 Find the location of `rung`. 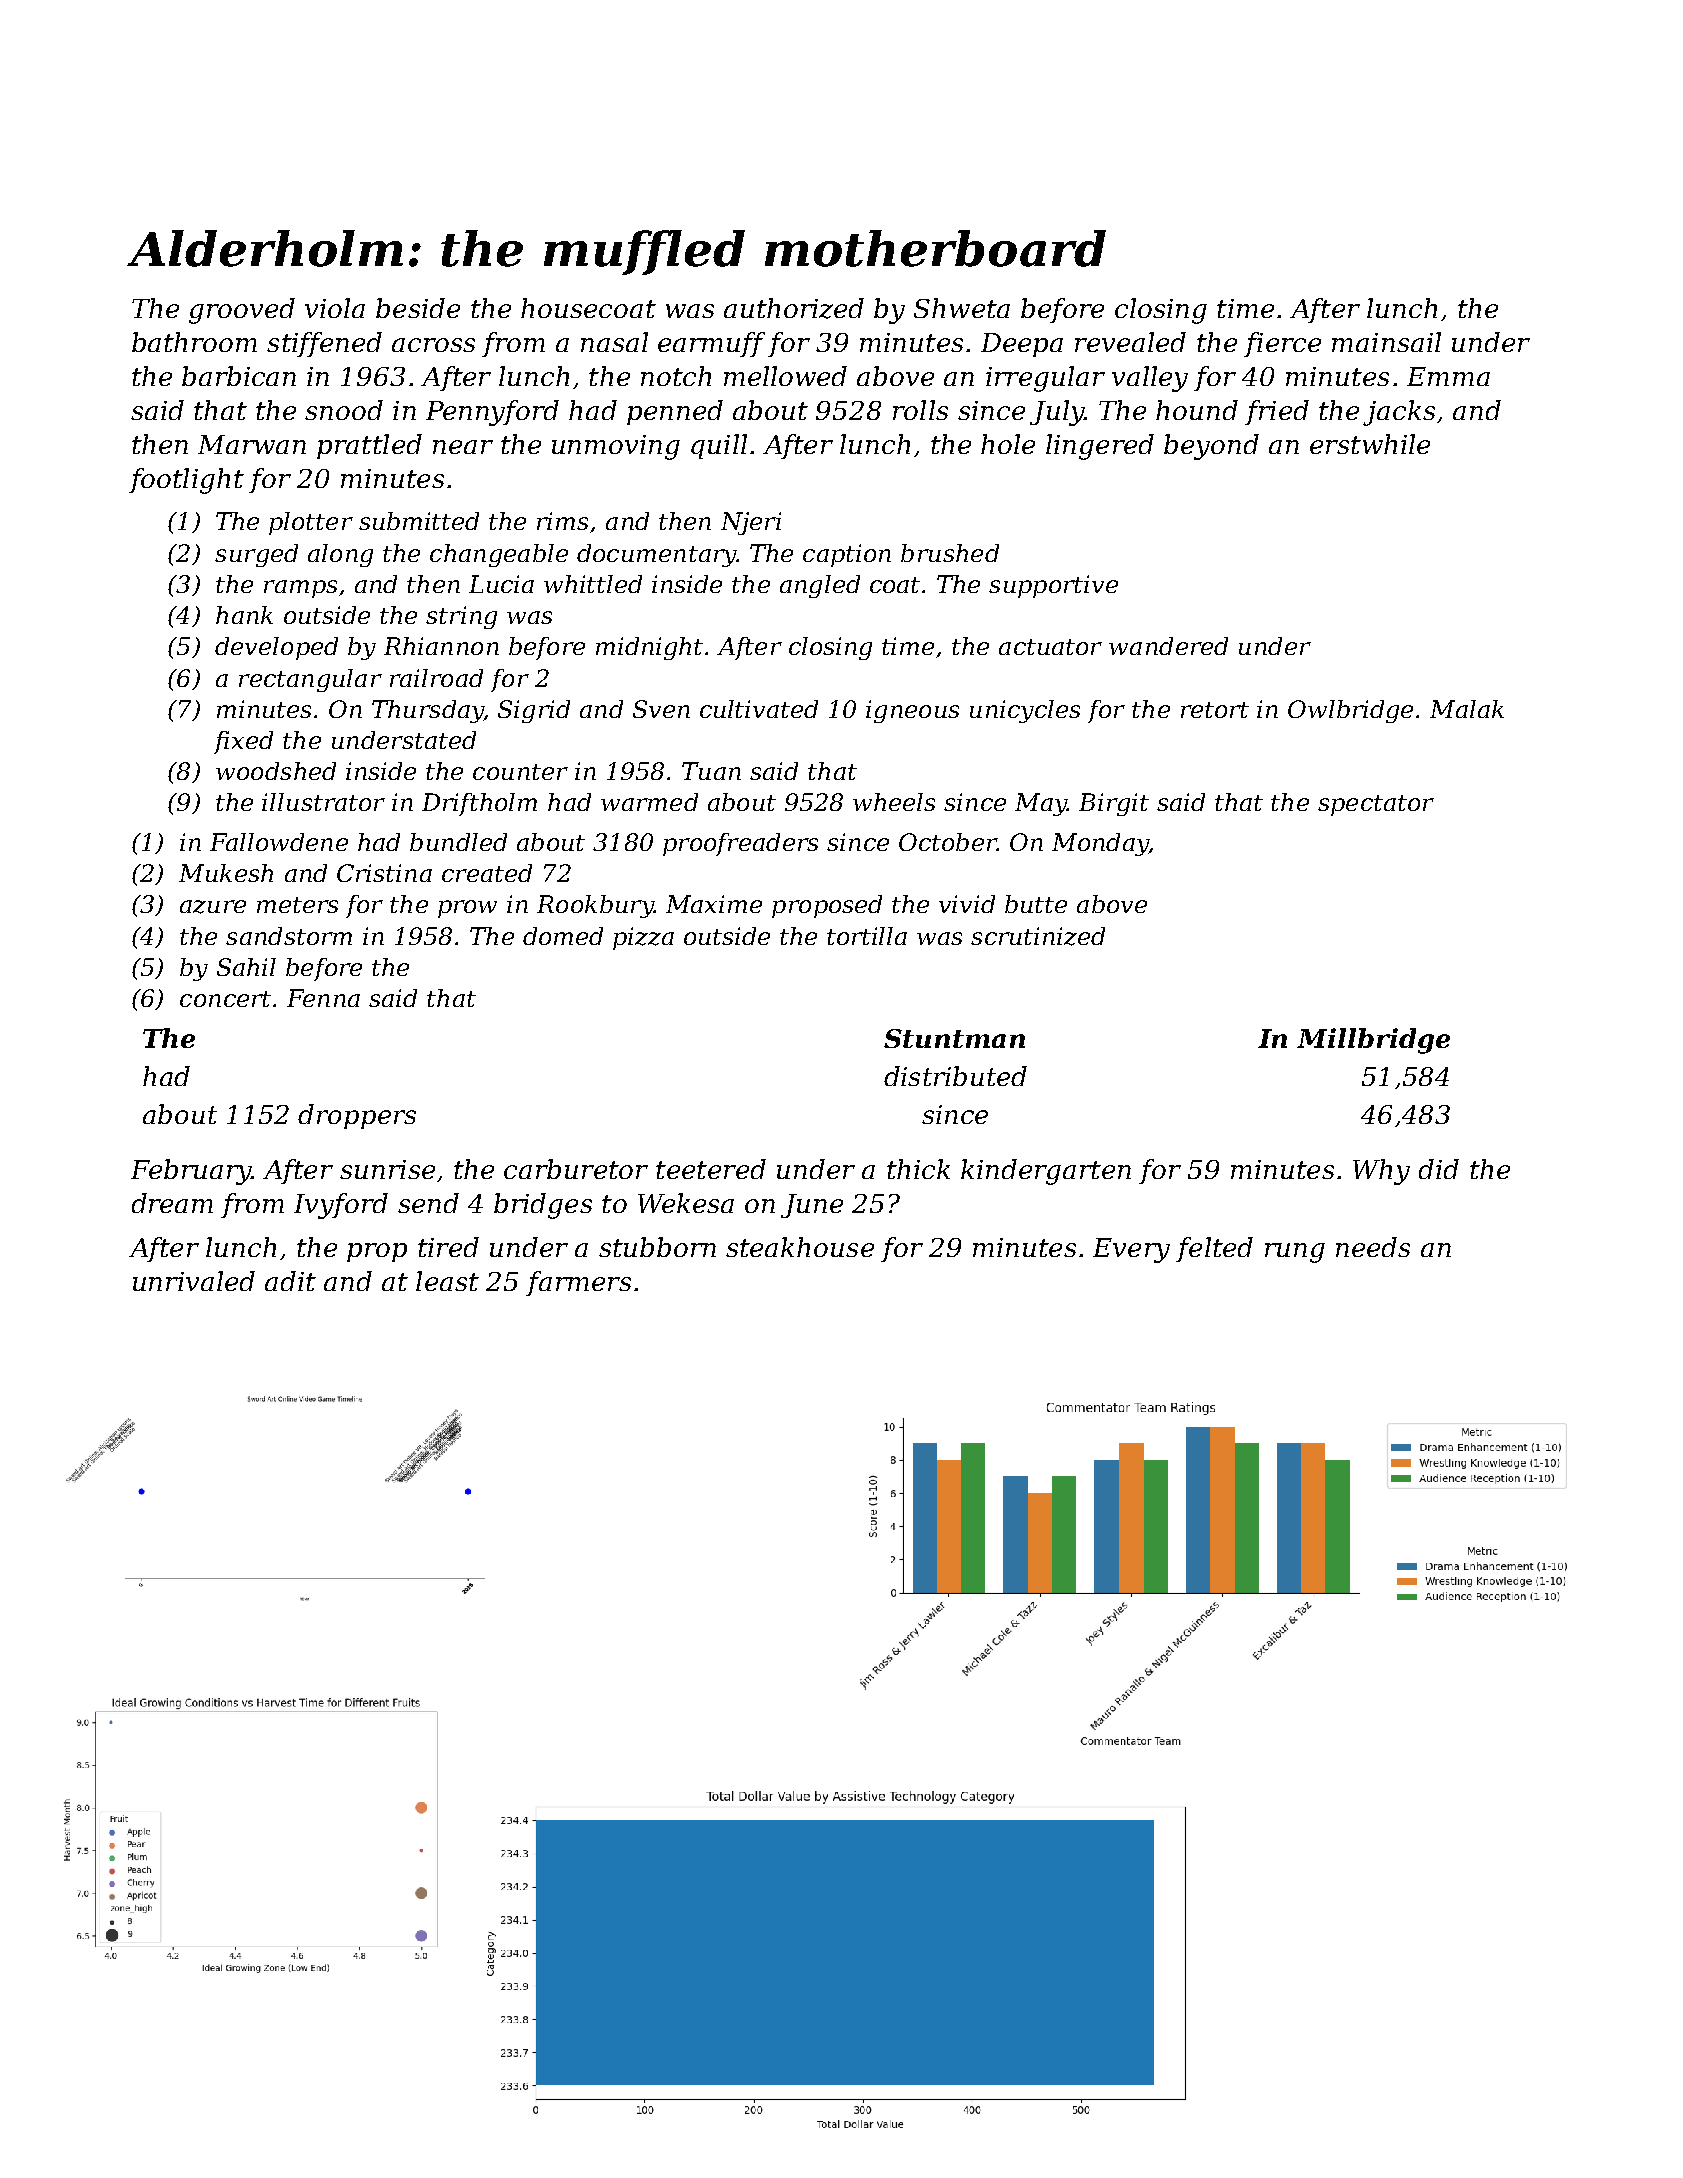

rung is located at coordinates (1295, 1253).
